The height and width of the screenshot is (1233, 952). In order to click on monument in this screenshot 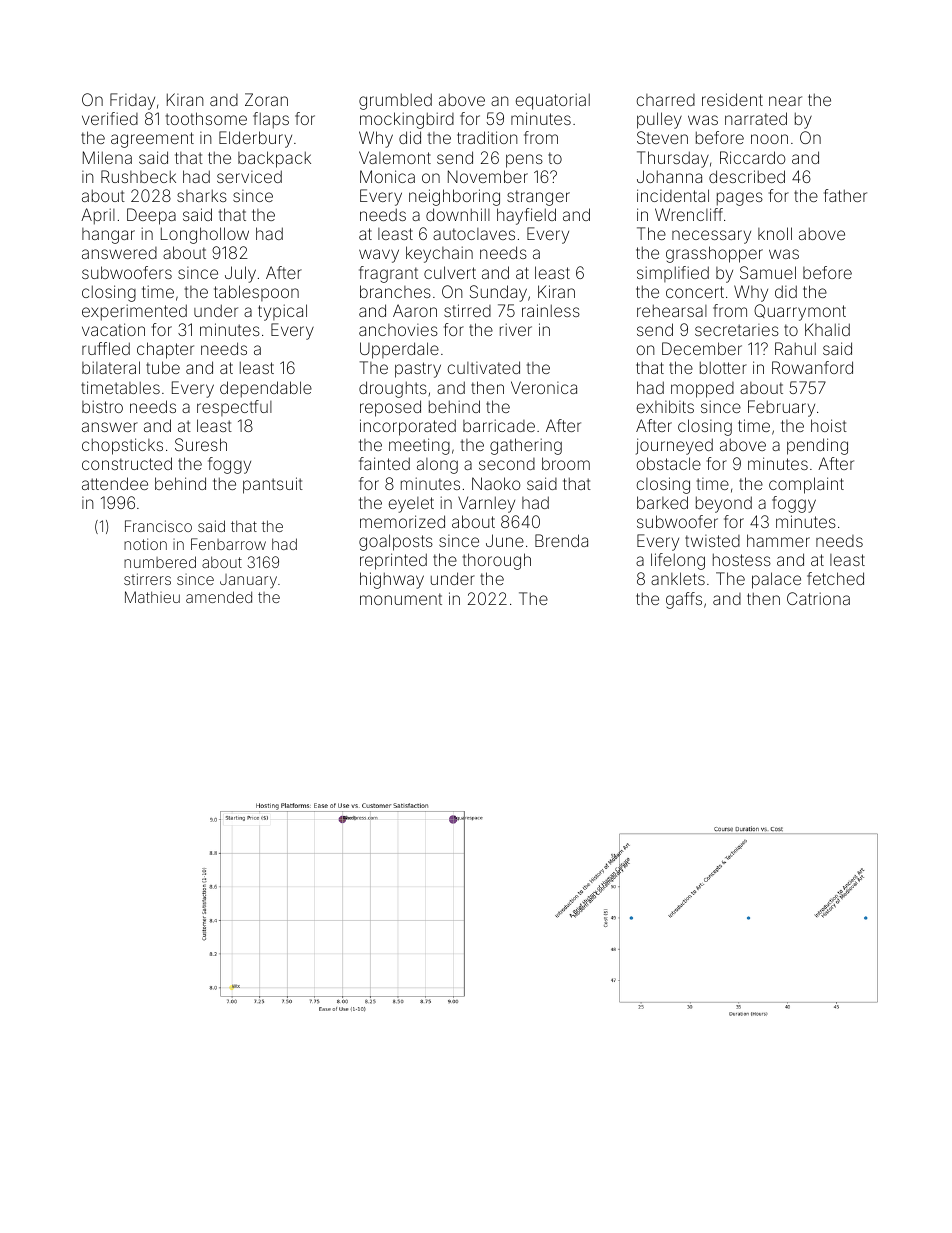, I will do `click(401, 599)`.
